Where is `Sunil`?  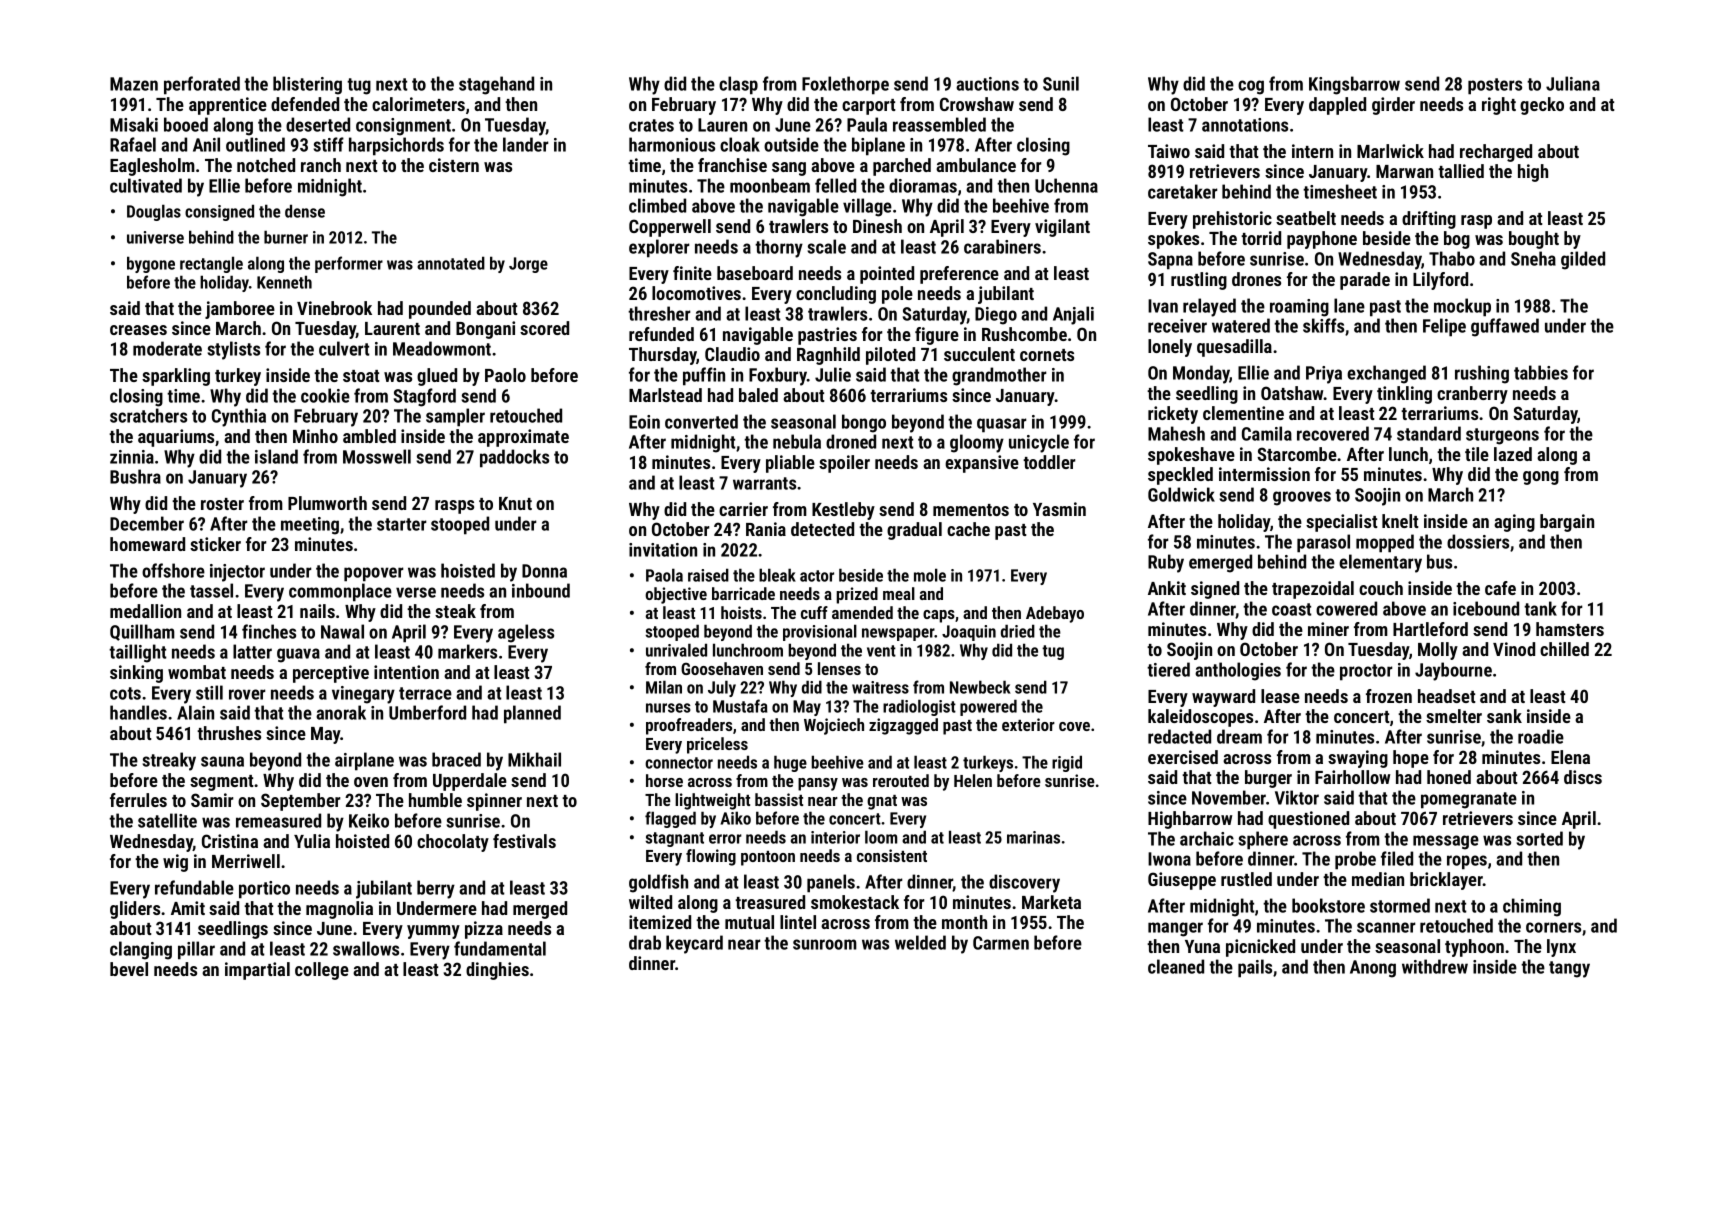
Sunil is located at coordinates (1061, 83).
